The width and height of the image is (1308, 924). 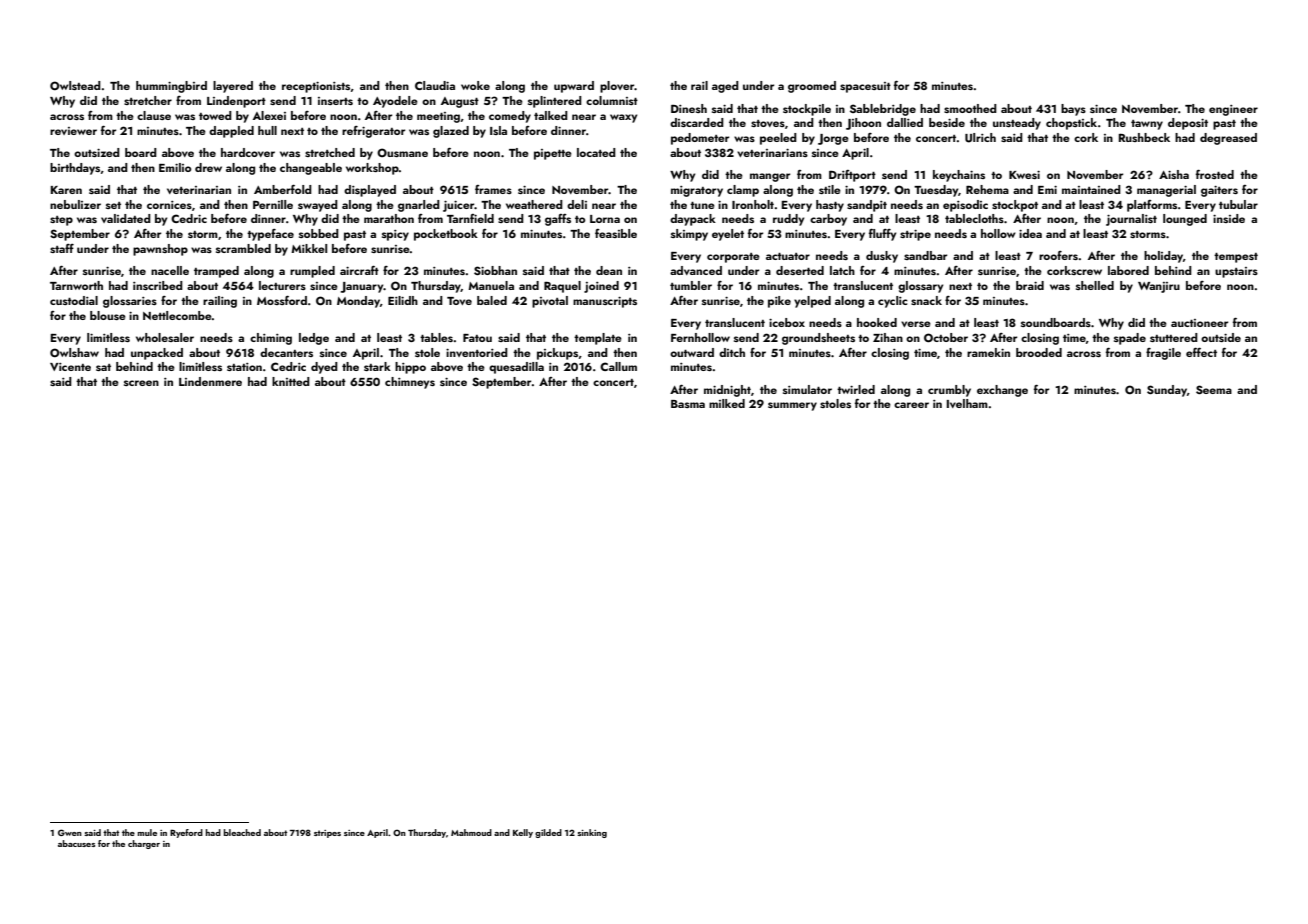 I want to click on bleached, so click(x=242, y=832).
